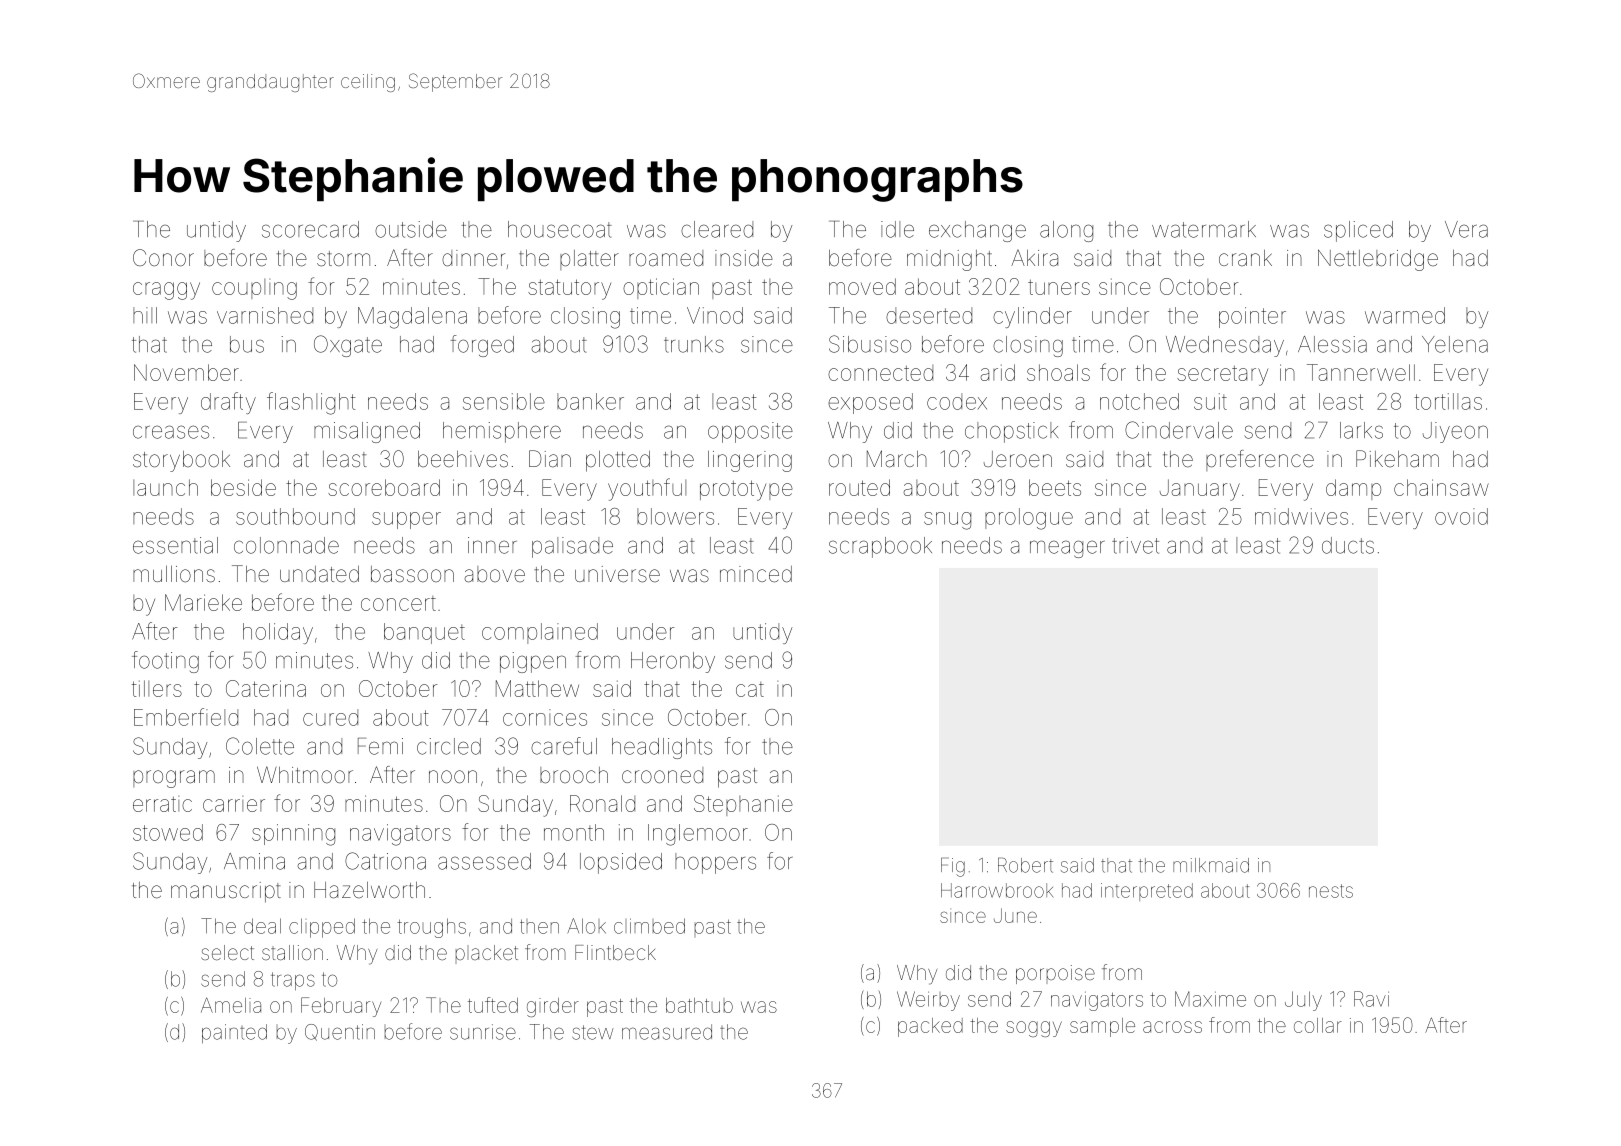 The image size is (1621, 1146). I want to click on trivet, so click(1135, 545).
